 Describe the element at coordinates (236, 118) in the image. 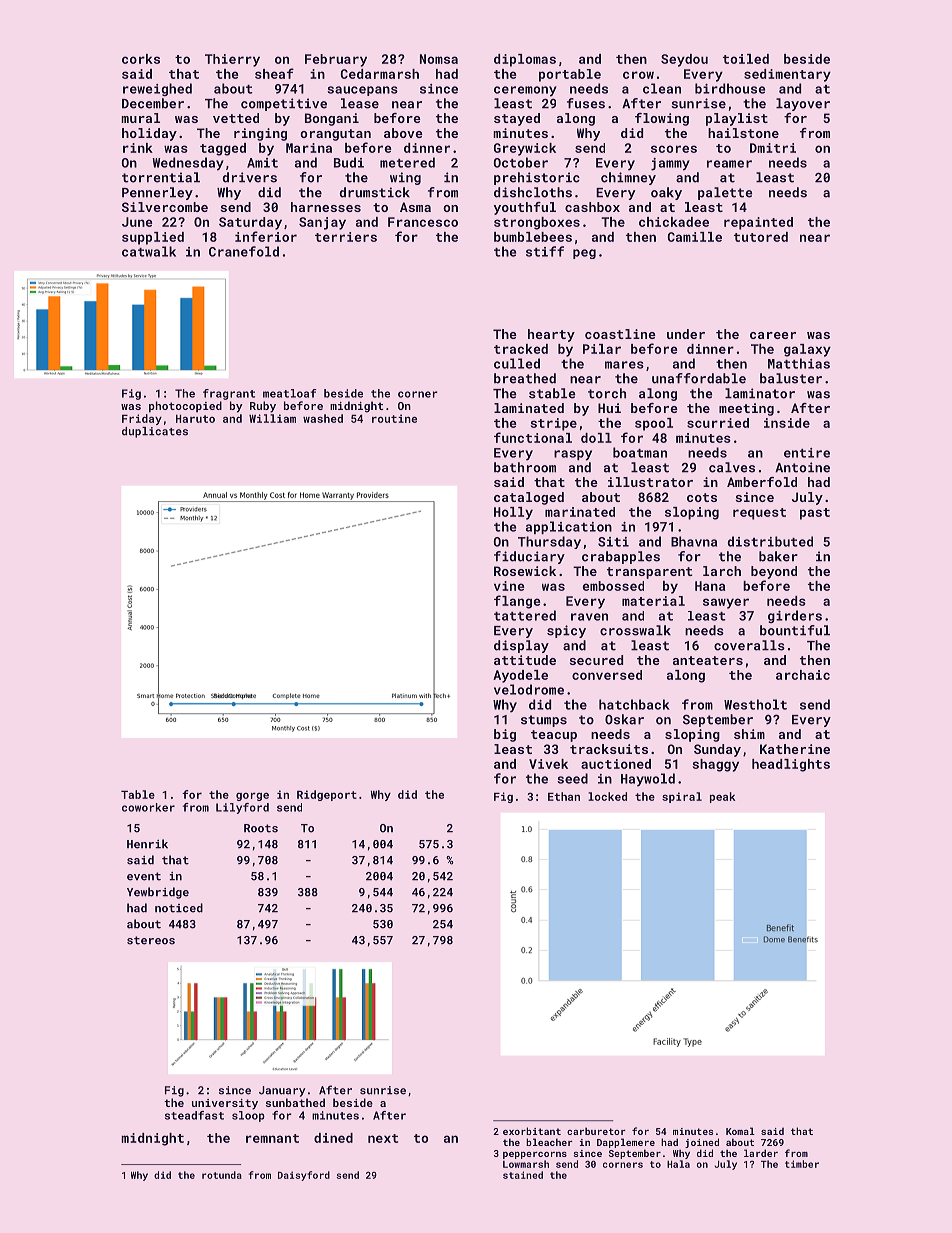

I see `vetted` at that location.
